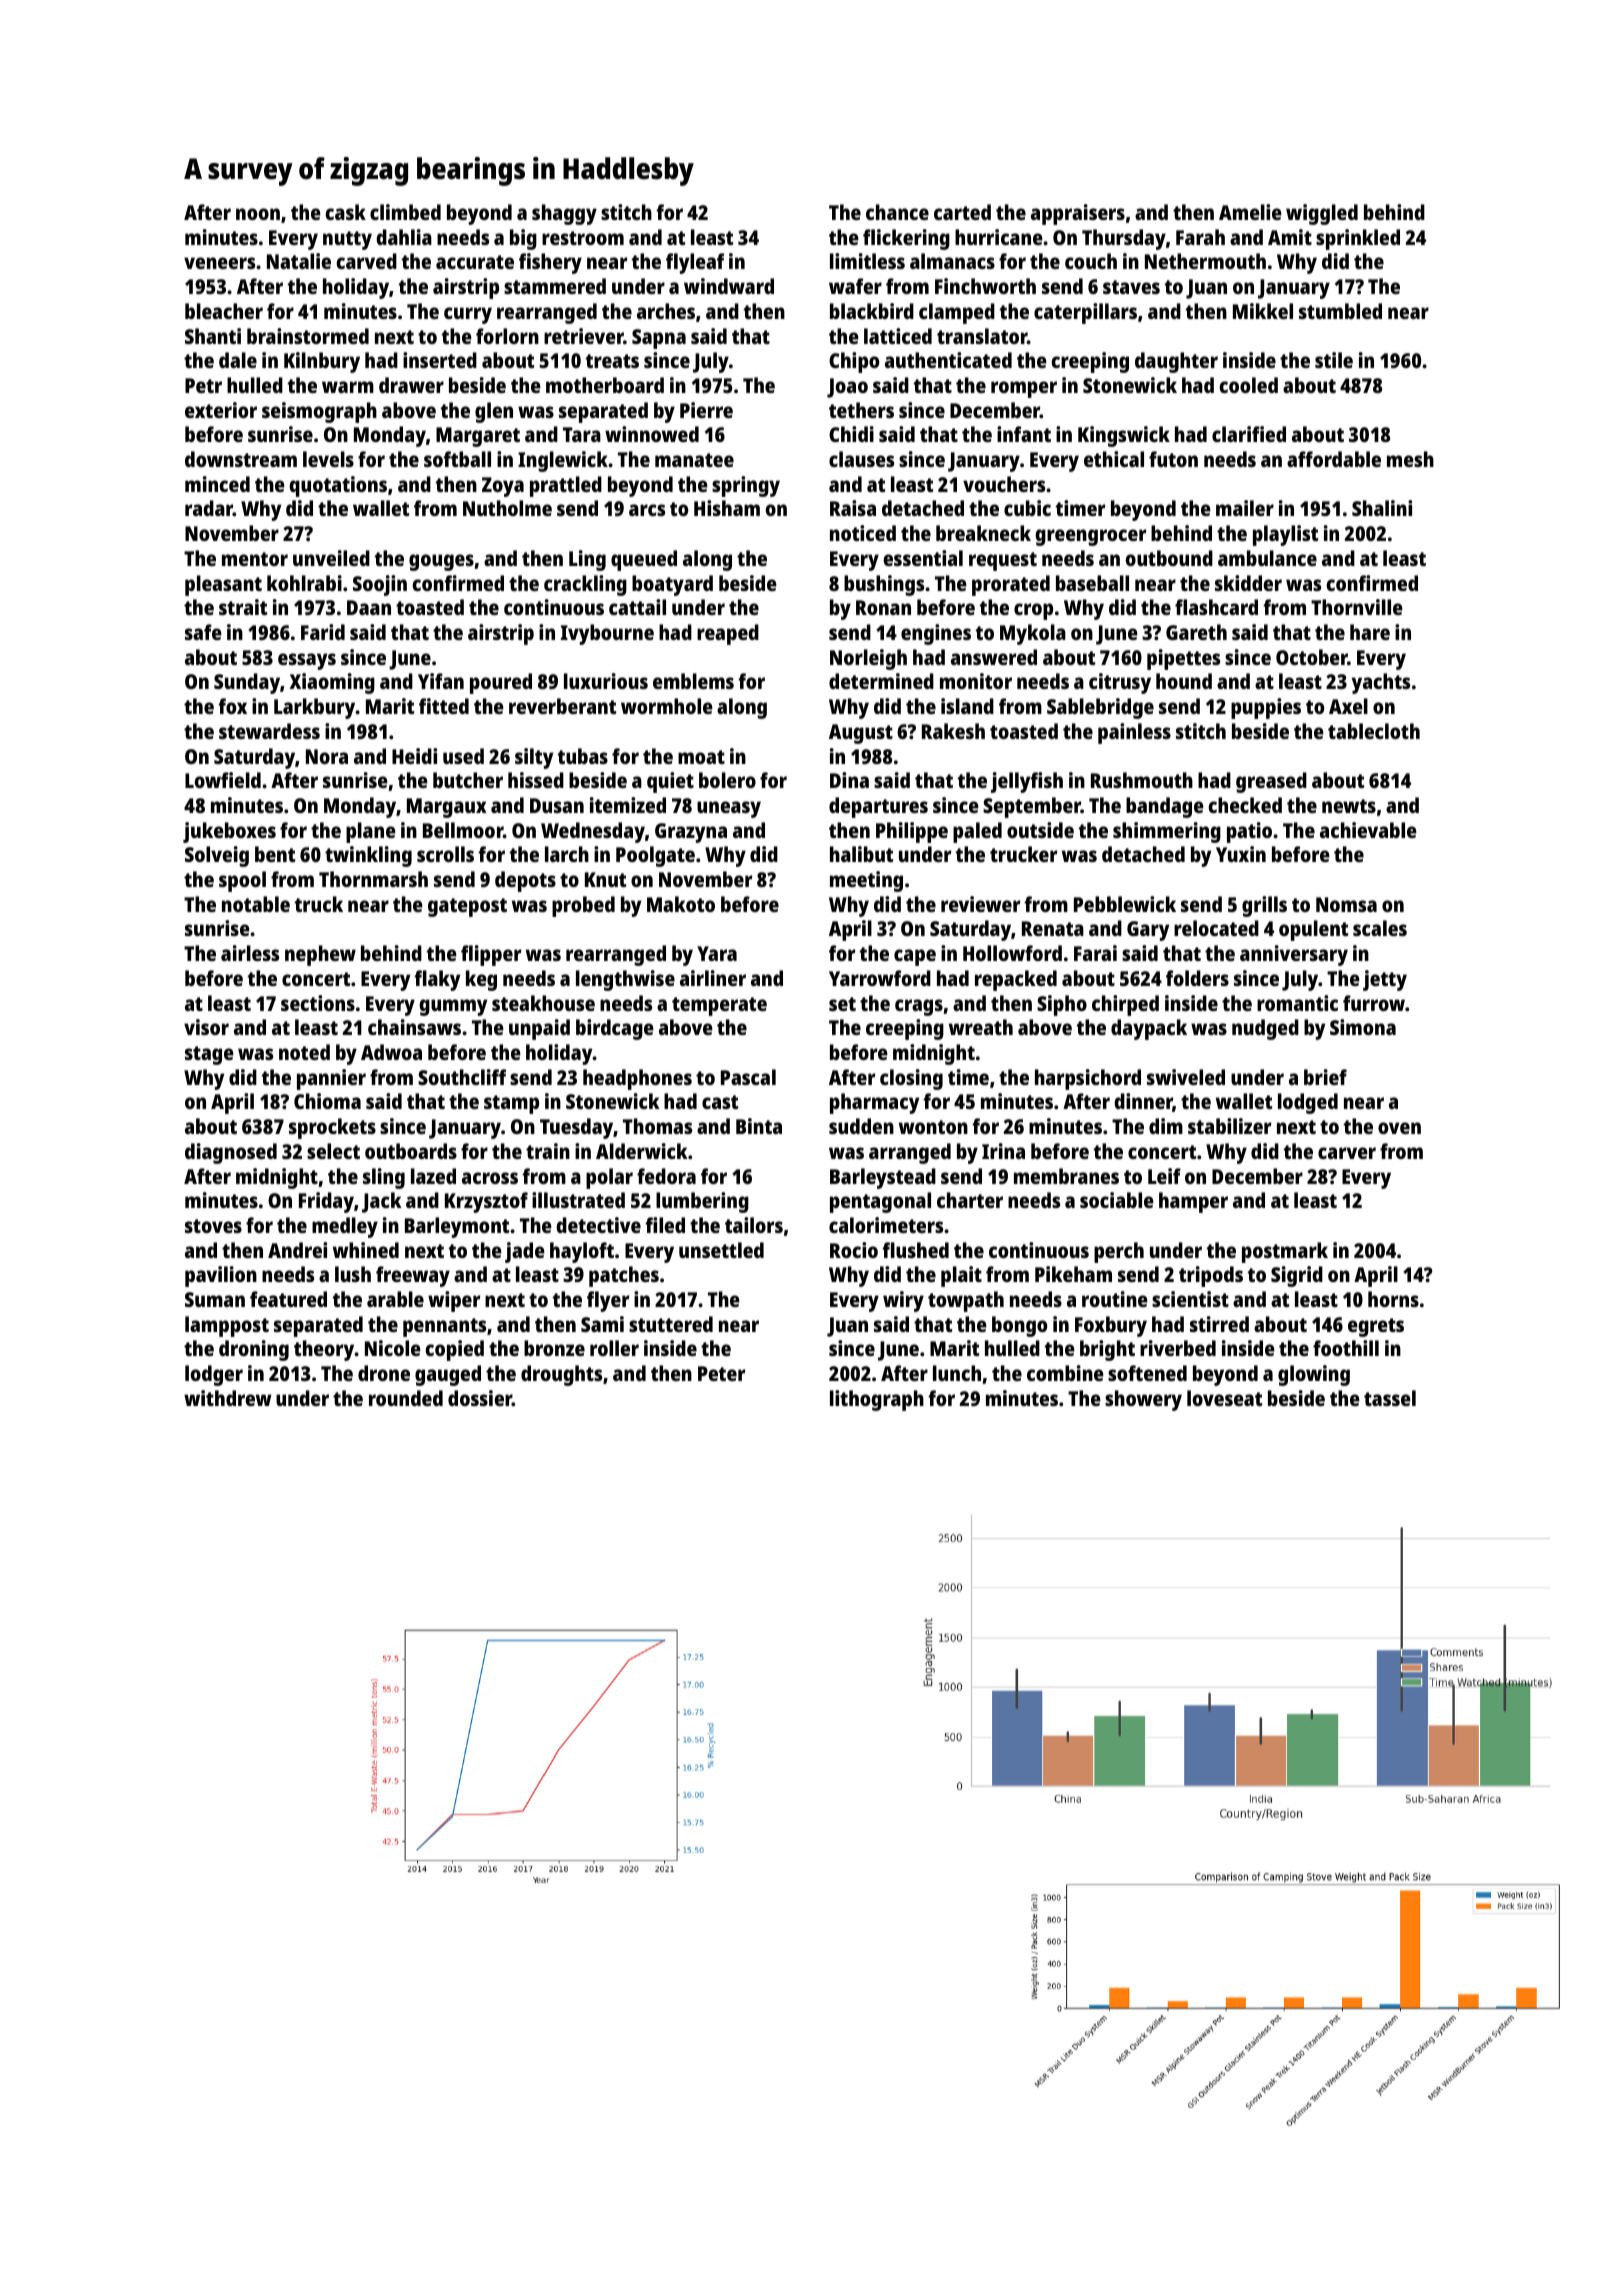 The width and height of the page is (1620, 2292). Describe the element at coordinates (1147, 1373) in the page. I see `softened` at that location.
